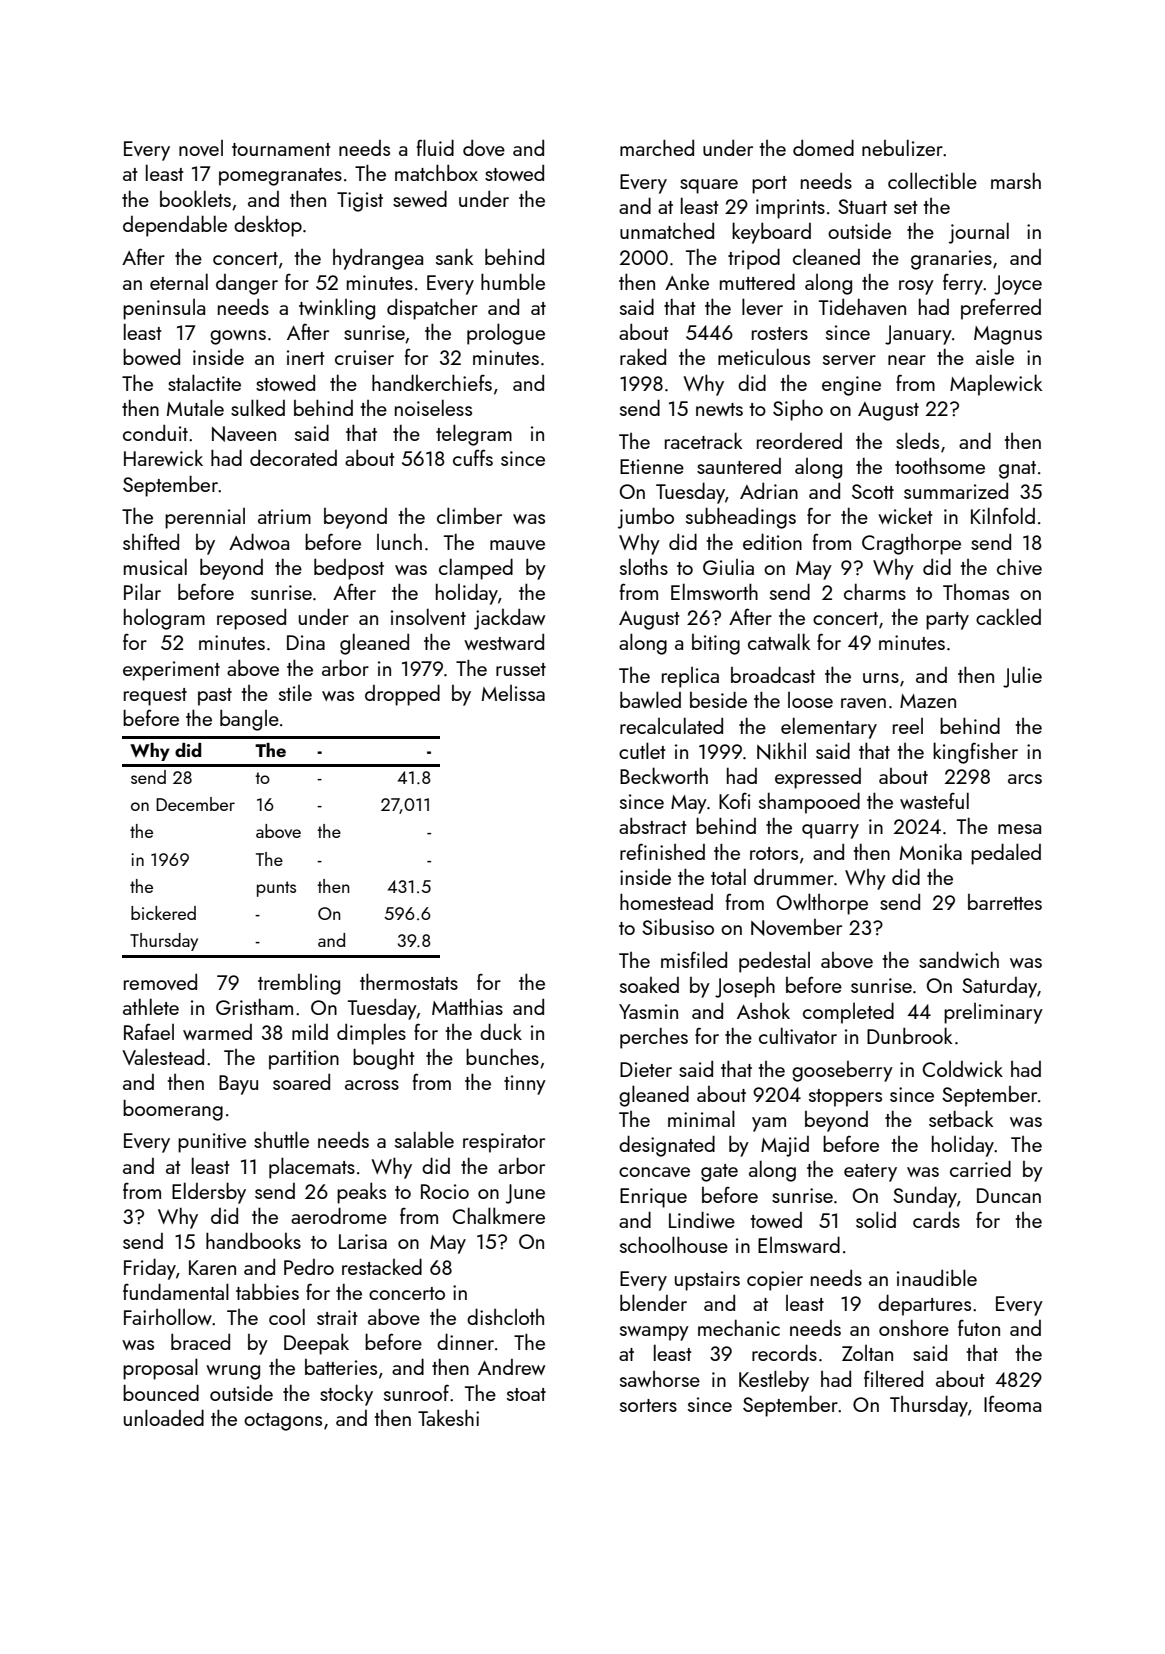  I want to click on stoat, so click(526, 1394).
